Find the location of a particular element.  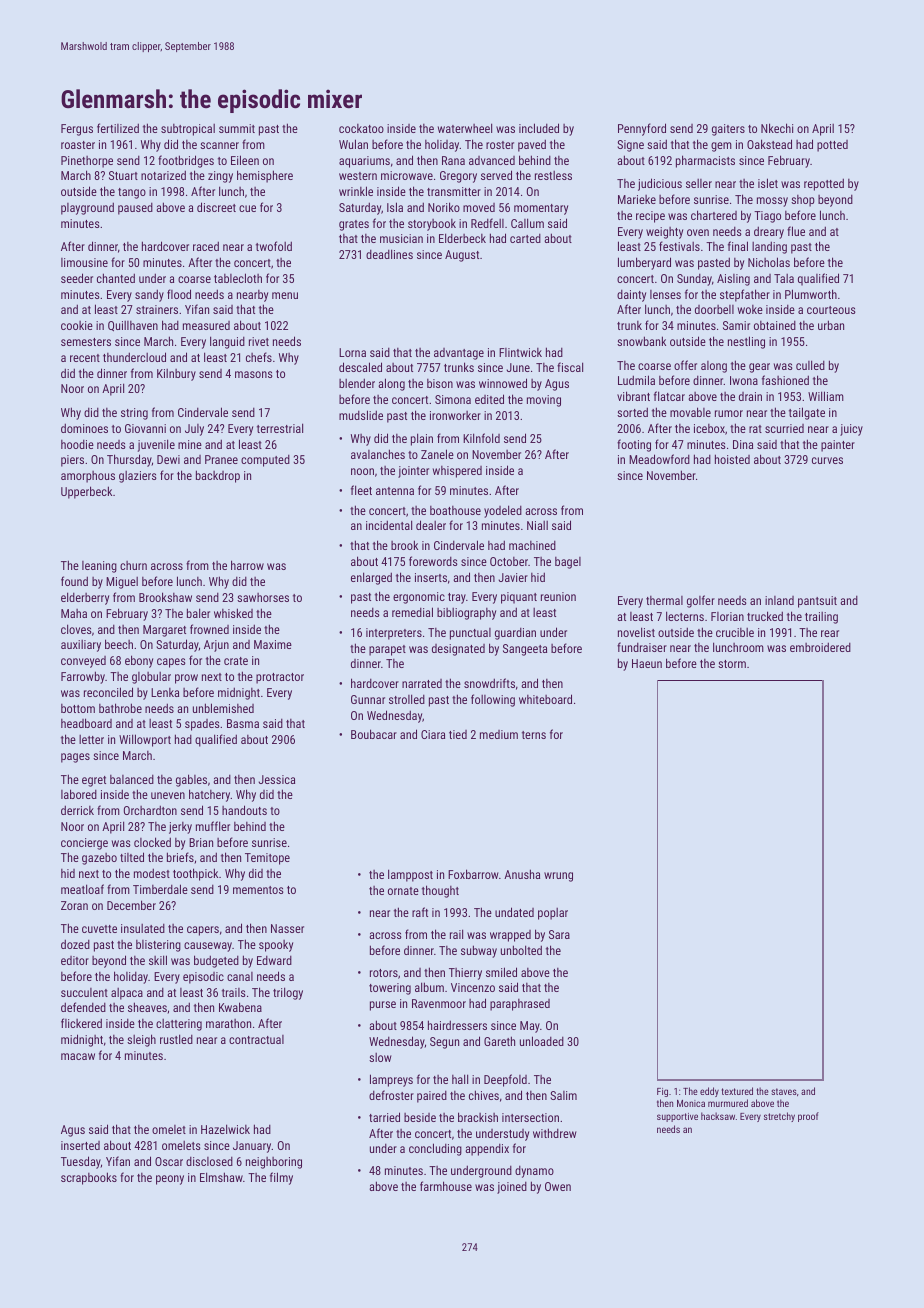

wrung is located at coordinates (558, 877).
